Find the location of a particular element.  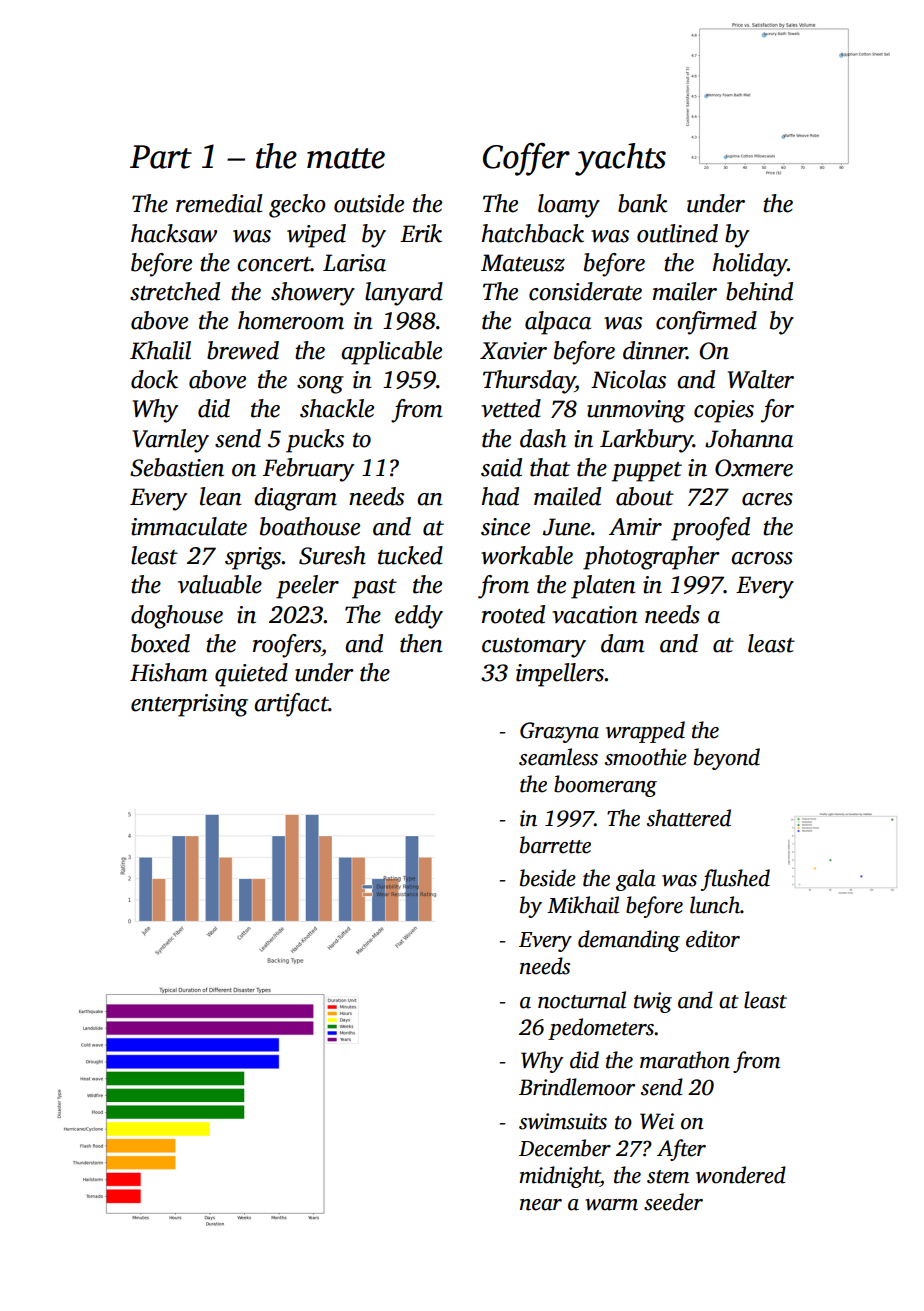

holiday is located at coordinates (750, 265).
